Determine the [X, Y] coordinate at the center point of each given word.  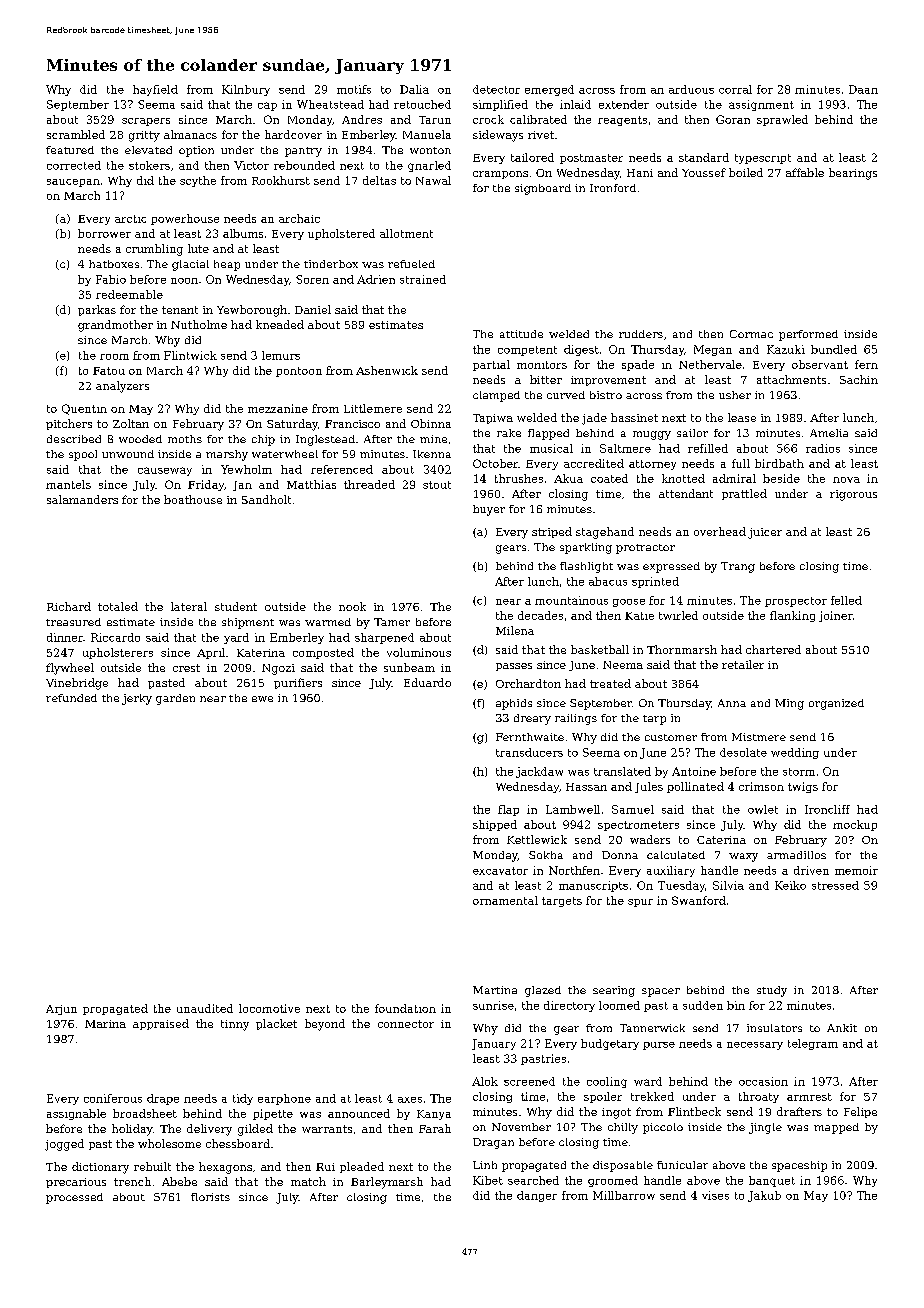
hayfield [155, 90]
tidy [243, 1099]
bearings [853, 174]
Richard [69, 606]
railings [576, 719]
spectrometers [638, 826]
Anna [732, 703]
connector [406, 1024]
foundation [405, 1008]
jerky [137, 699]
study [772, 991]
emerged [549, 90]
